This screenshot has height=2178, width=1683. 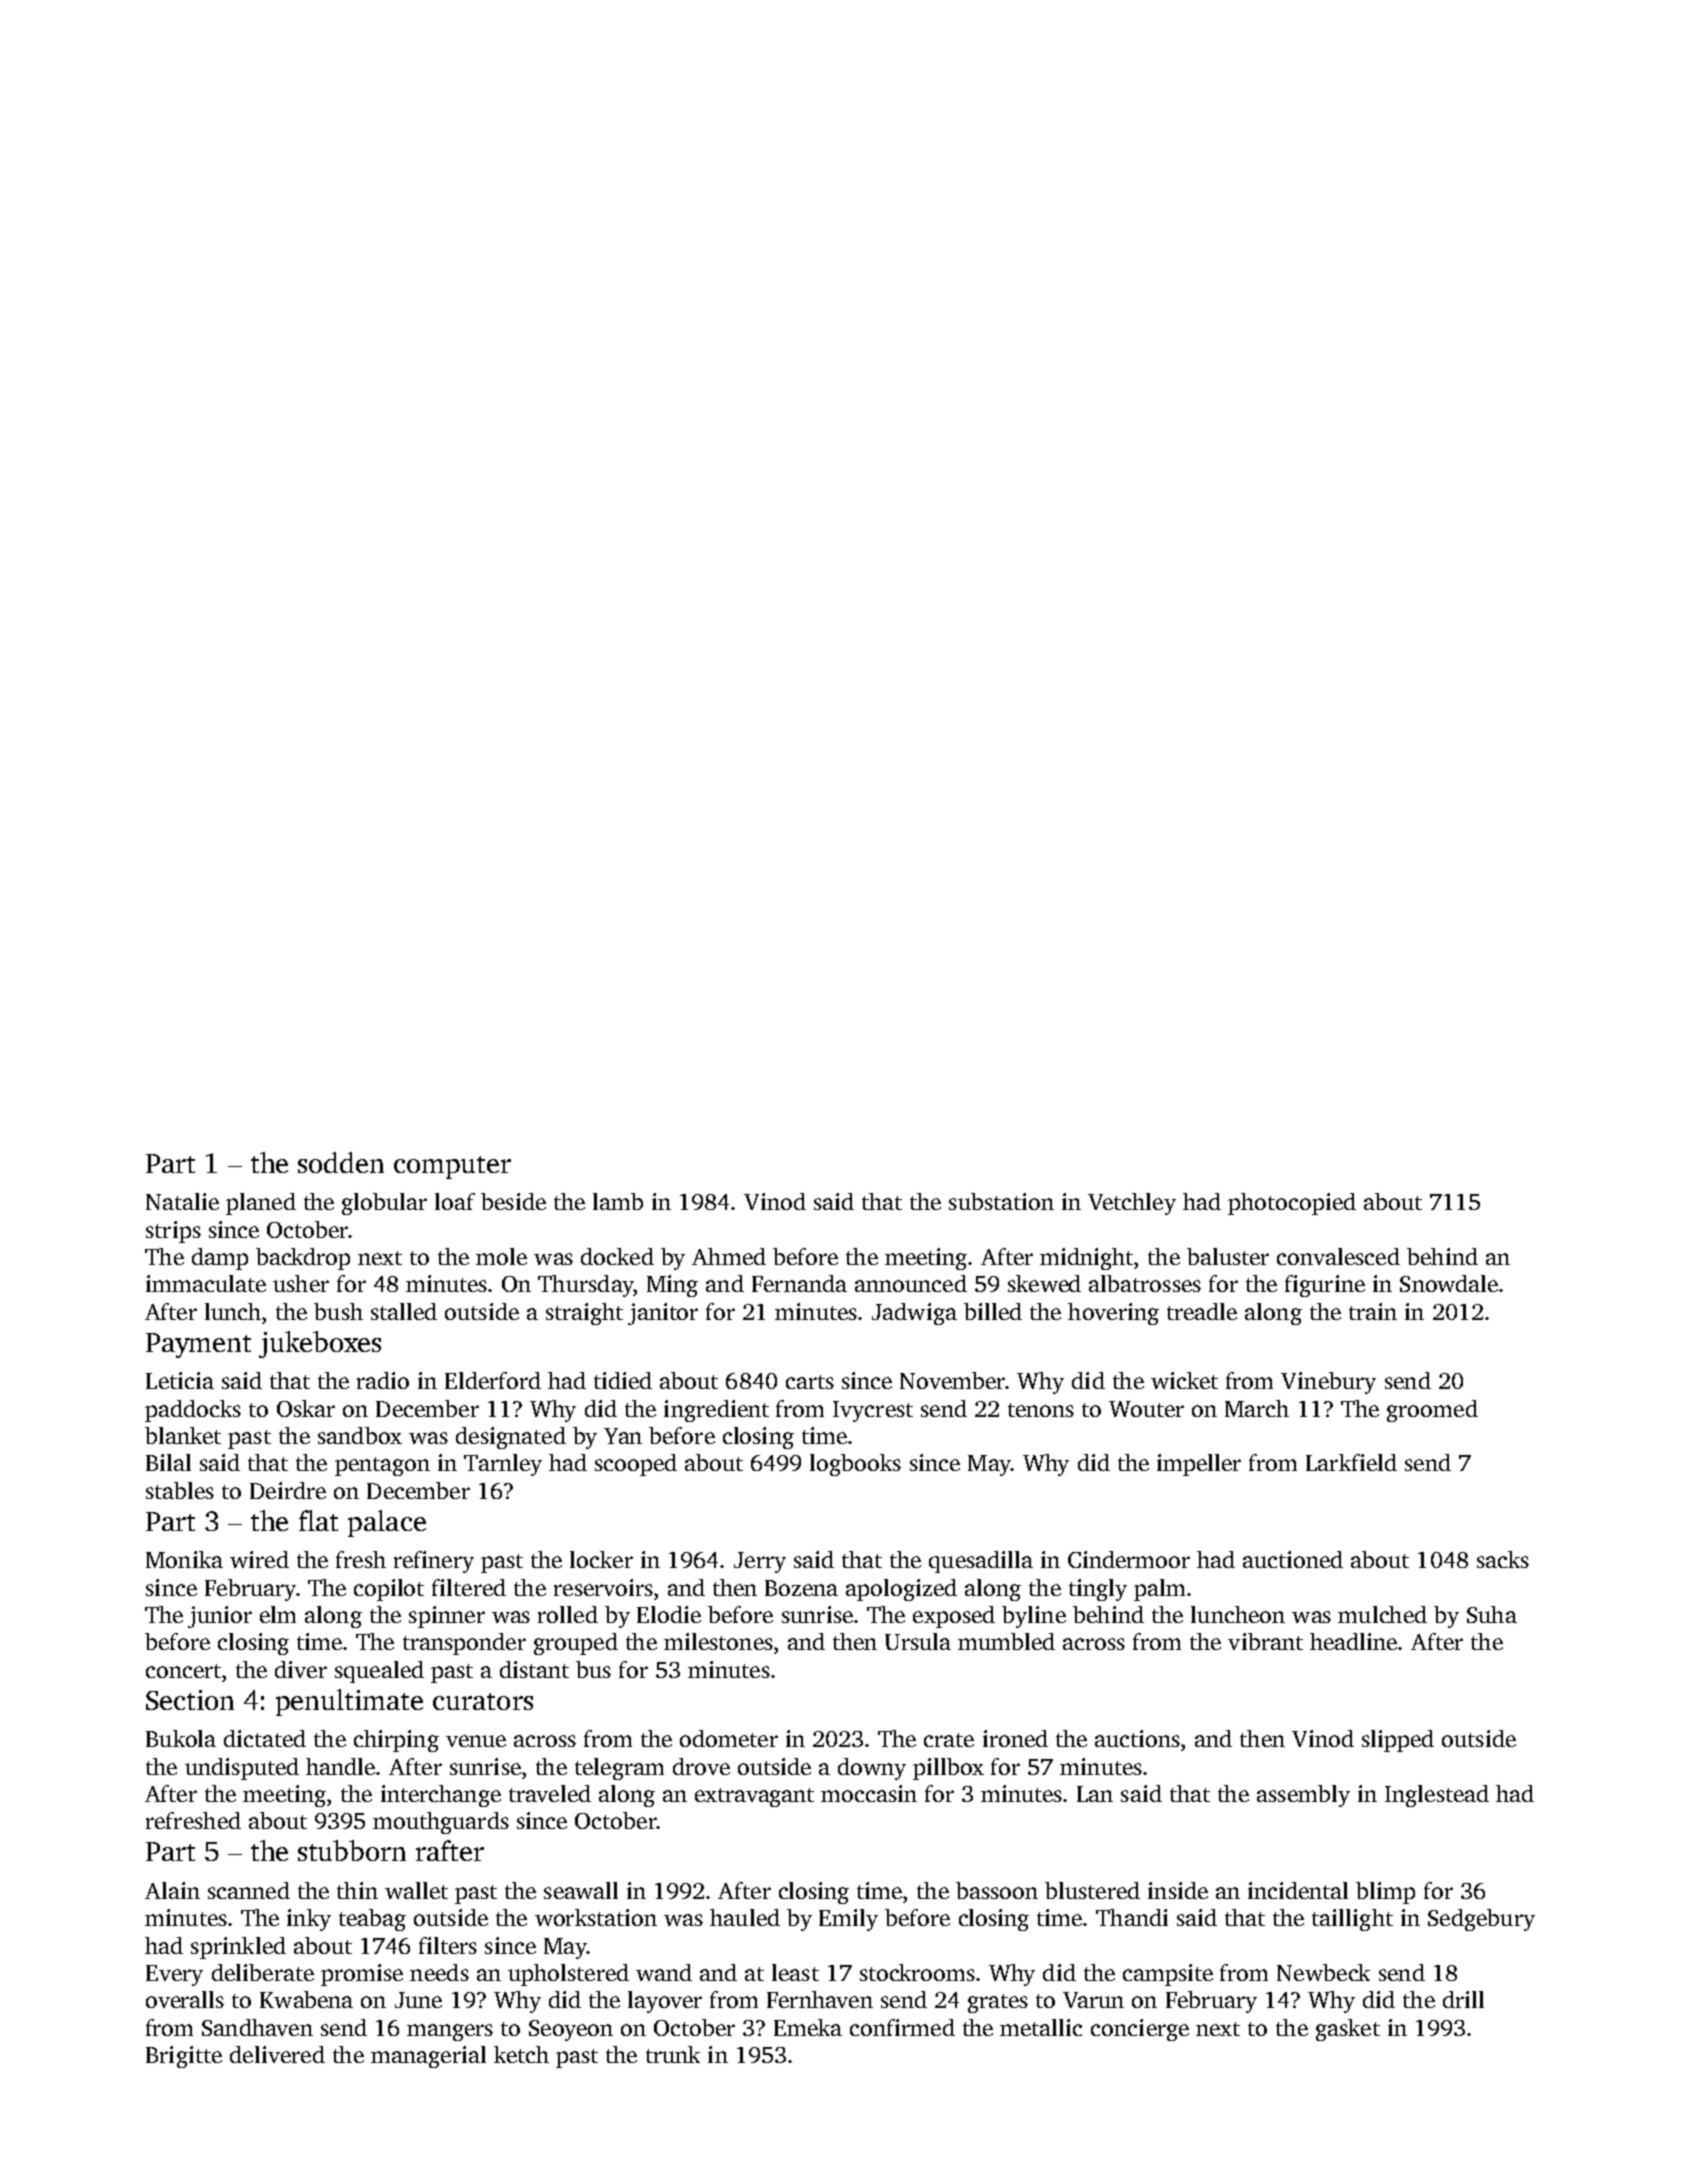 I want to click on Vetchley, so click(x=1132, y=1204).
